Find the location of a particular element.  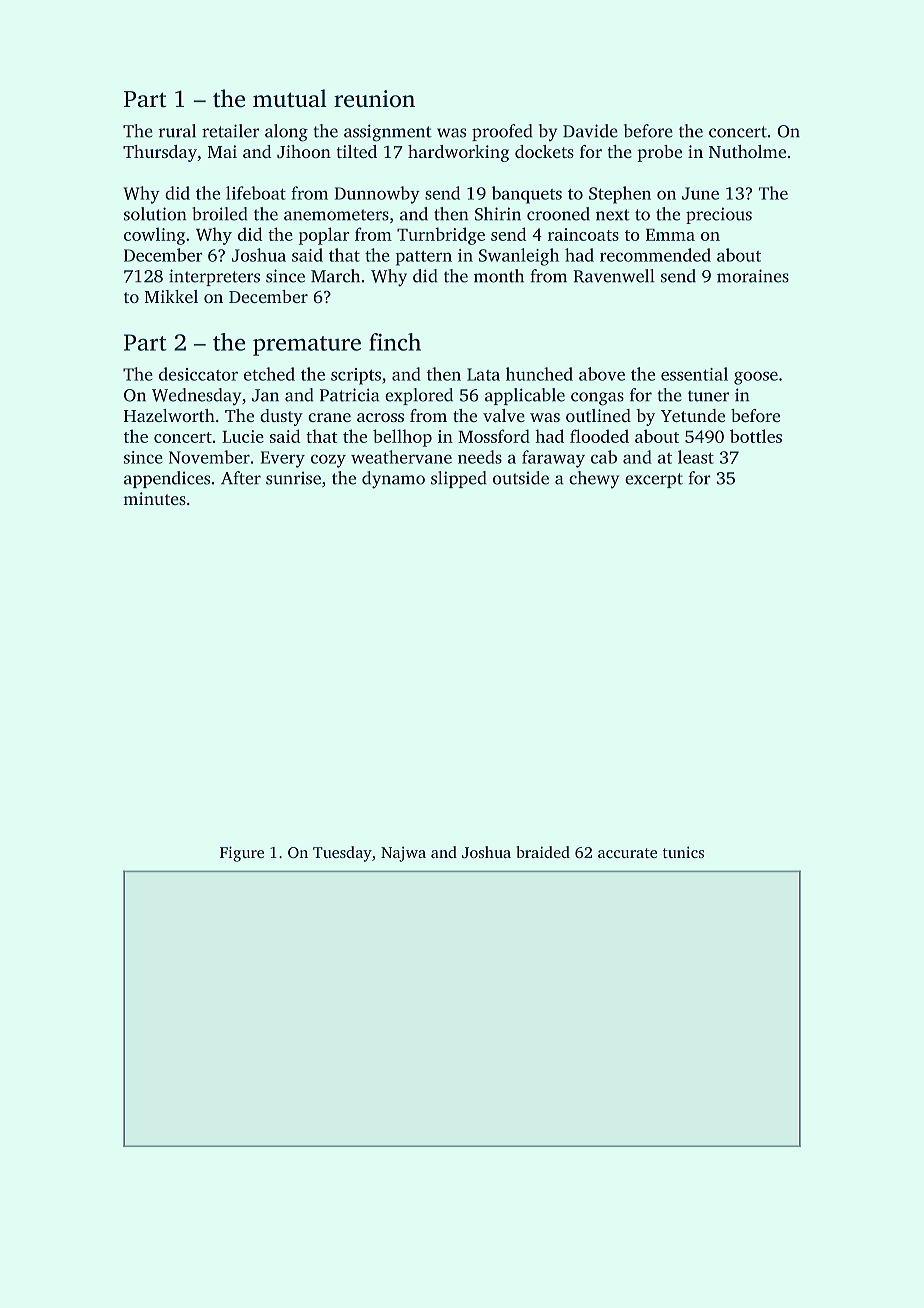

moraines is located at coordinates (753, 276).
